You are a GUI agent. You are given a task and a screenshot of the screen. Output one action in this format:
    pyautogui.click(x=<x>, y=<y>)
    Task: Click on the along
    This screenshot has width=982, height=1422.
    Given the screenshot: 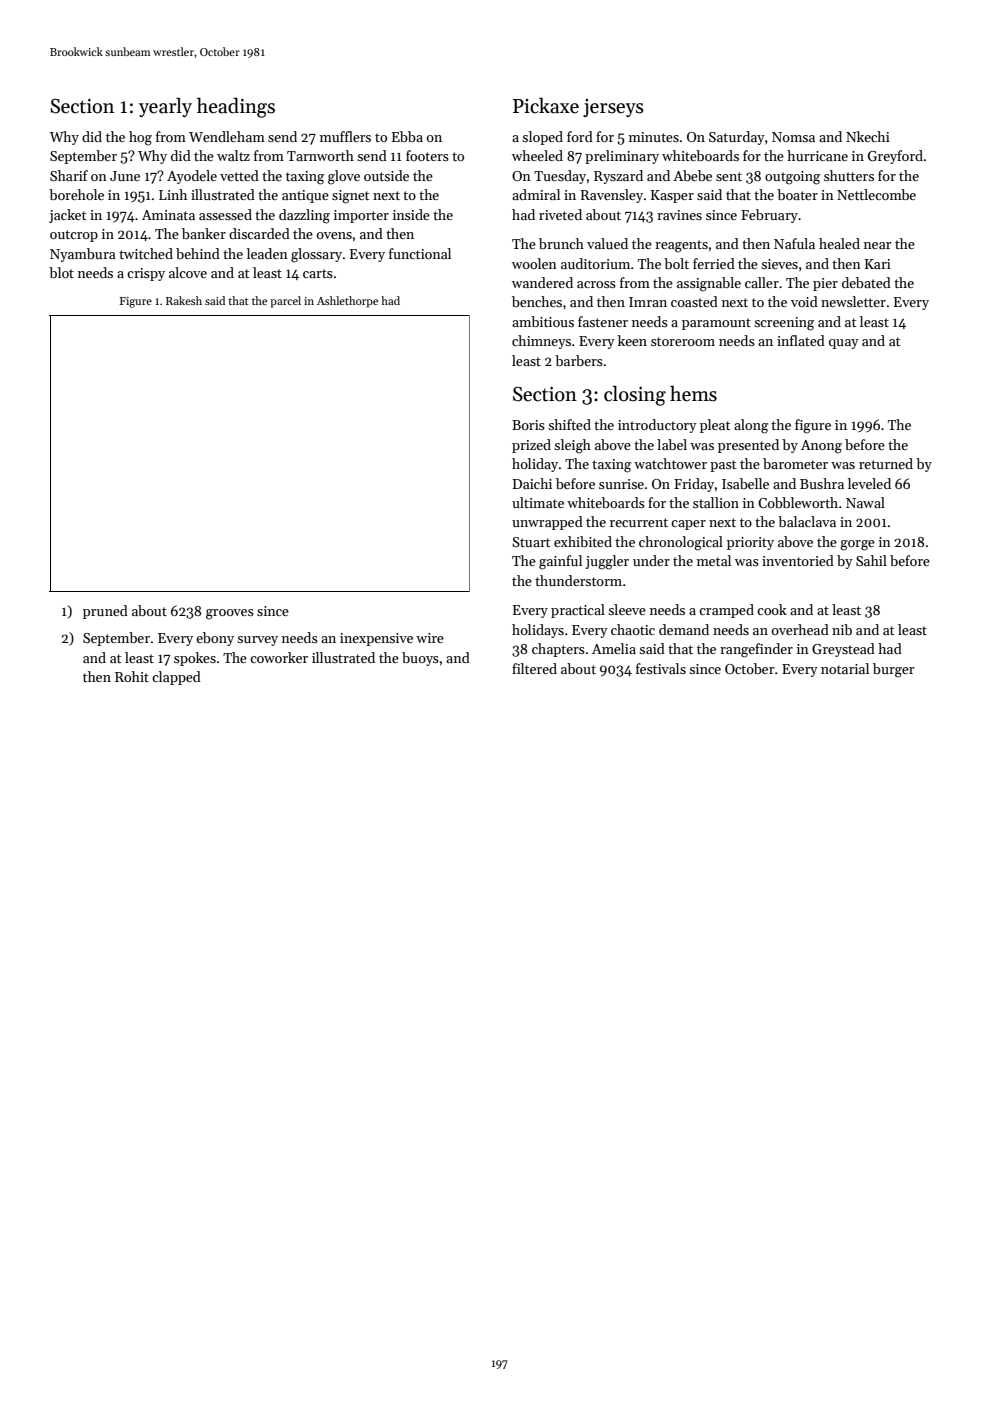 What is the action you would take?
    pyautogui.click(x=751, y=426)
